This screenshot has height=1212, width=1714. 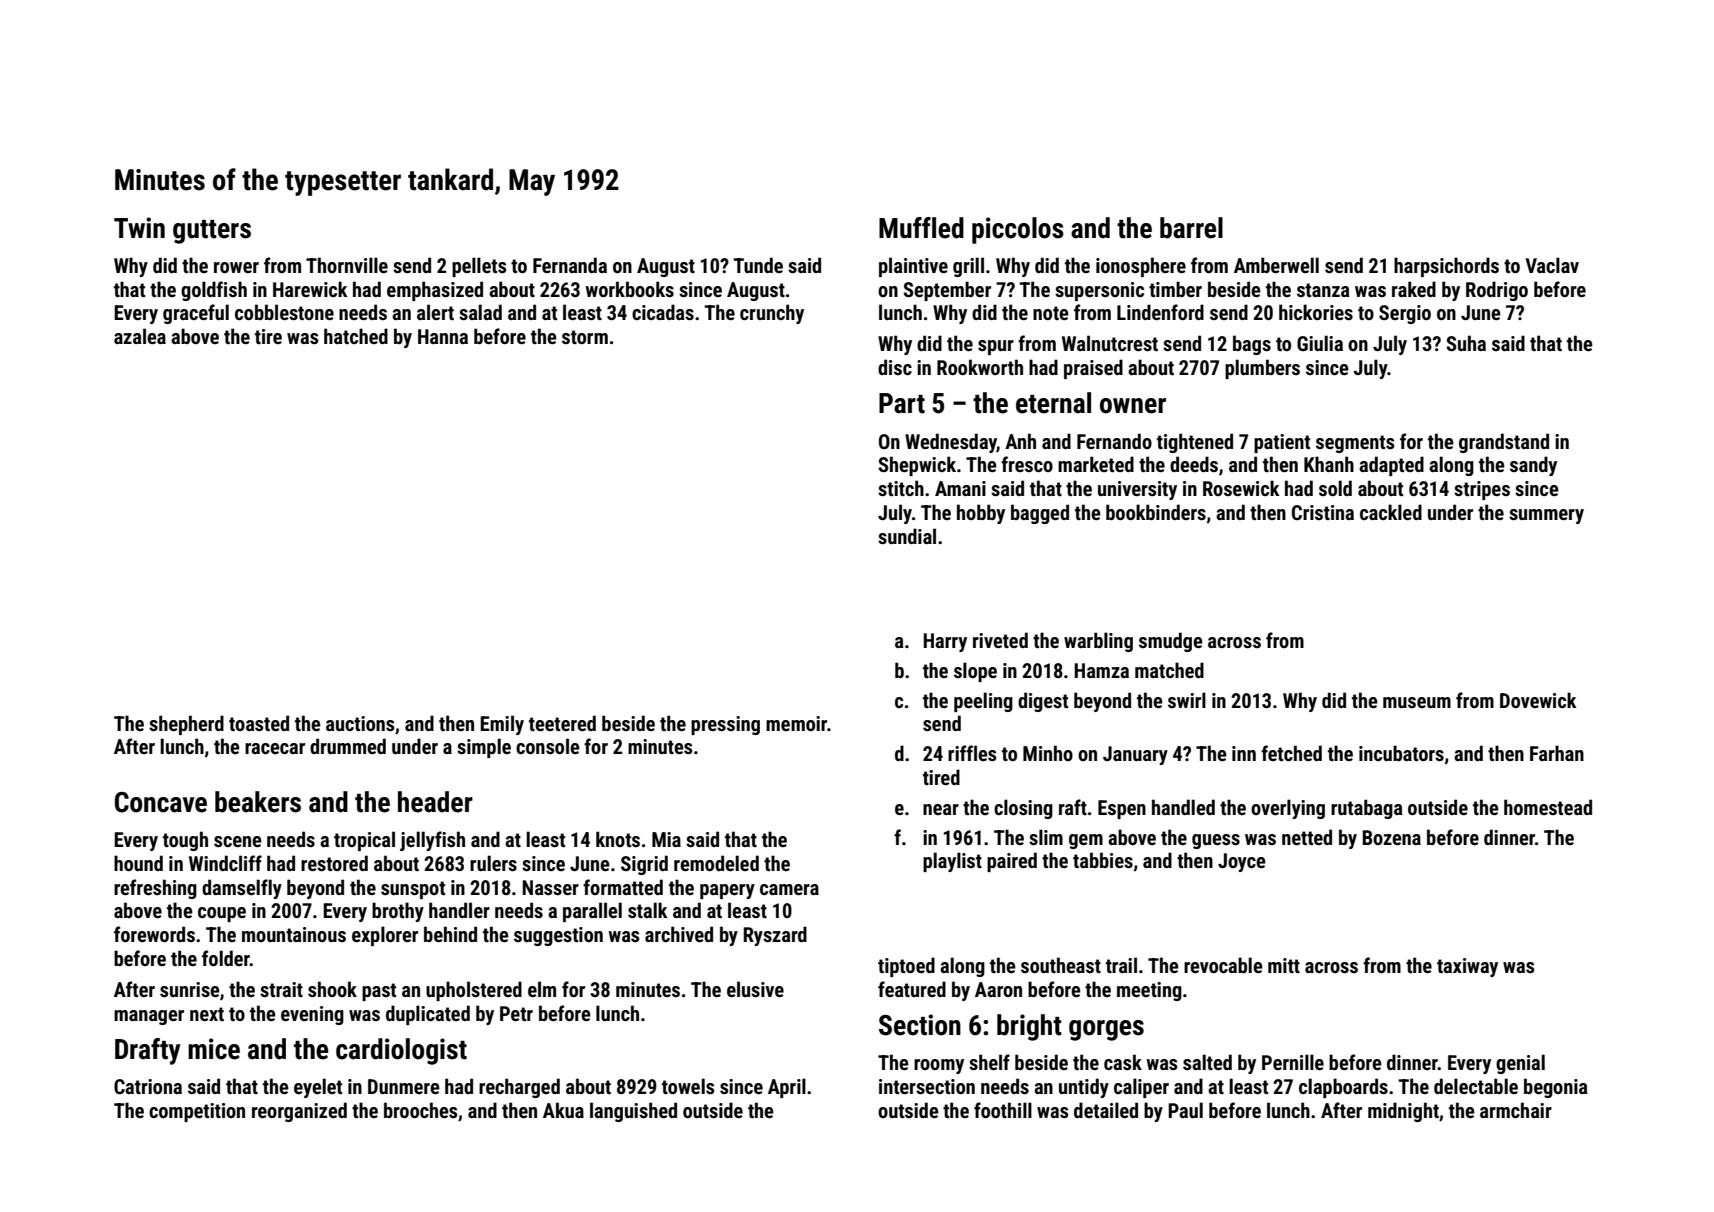 I want to click on shepherd, so click(x=186, y=725).
